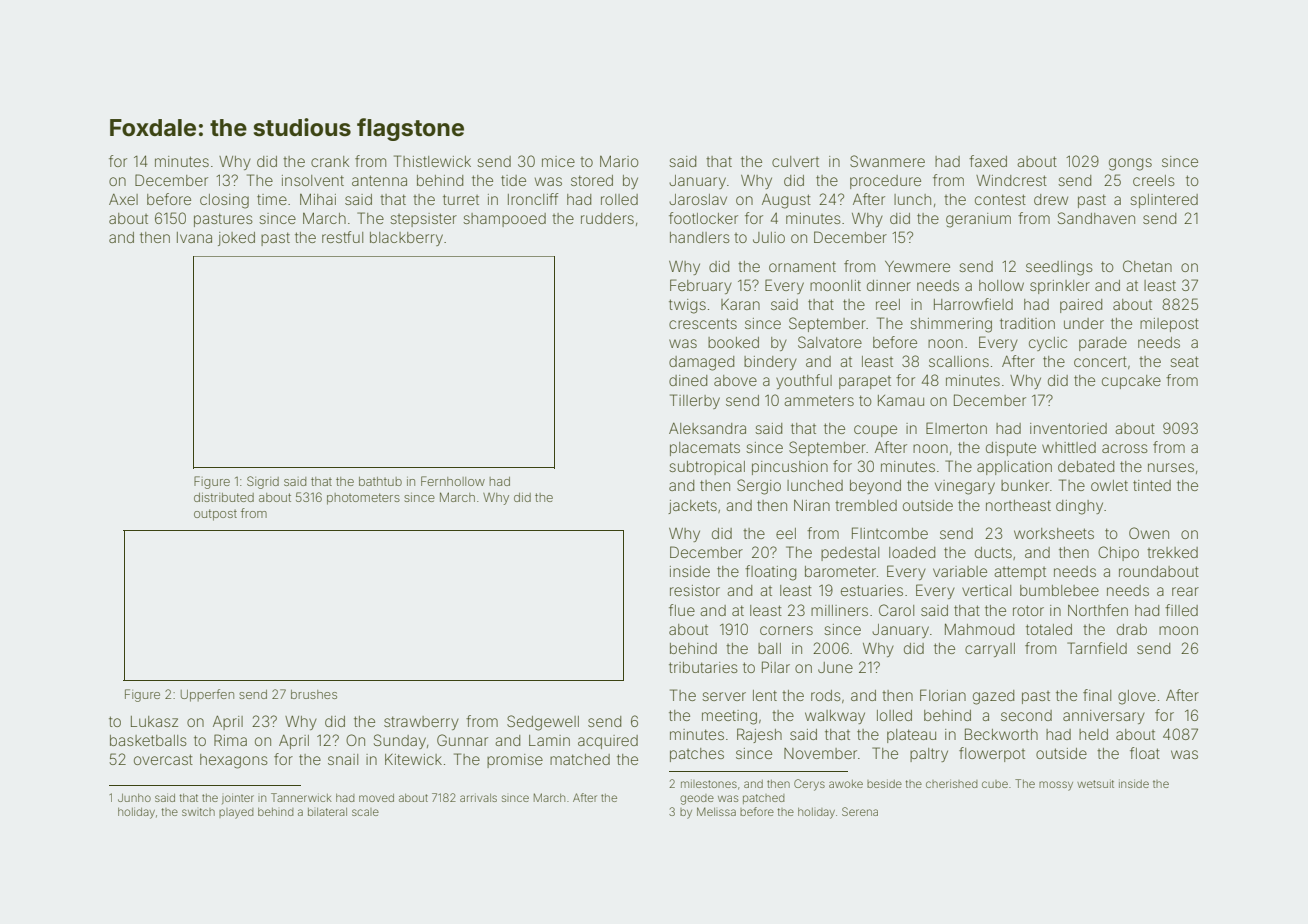  What do you see at coordinates (207, 695) in the image?
I see `Upperfen` at bounding box center [207, 695].
